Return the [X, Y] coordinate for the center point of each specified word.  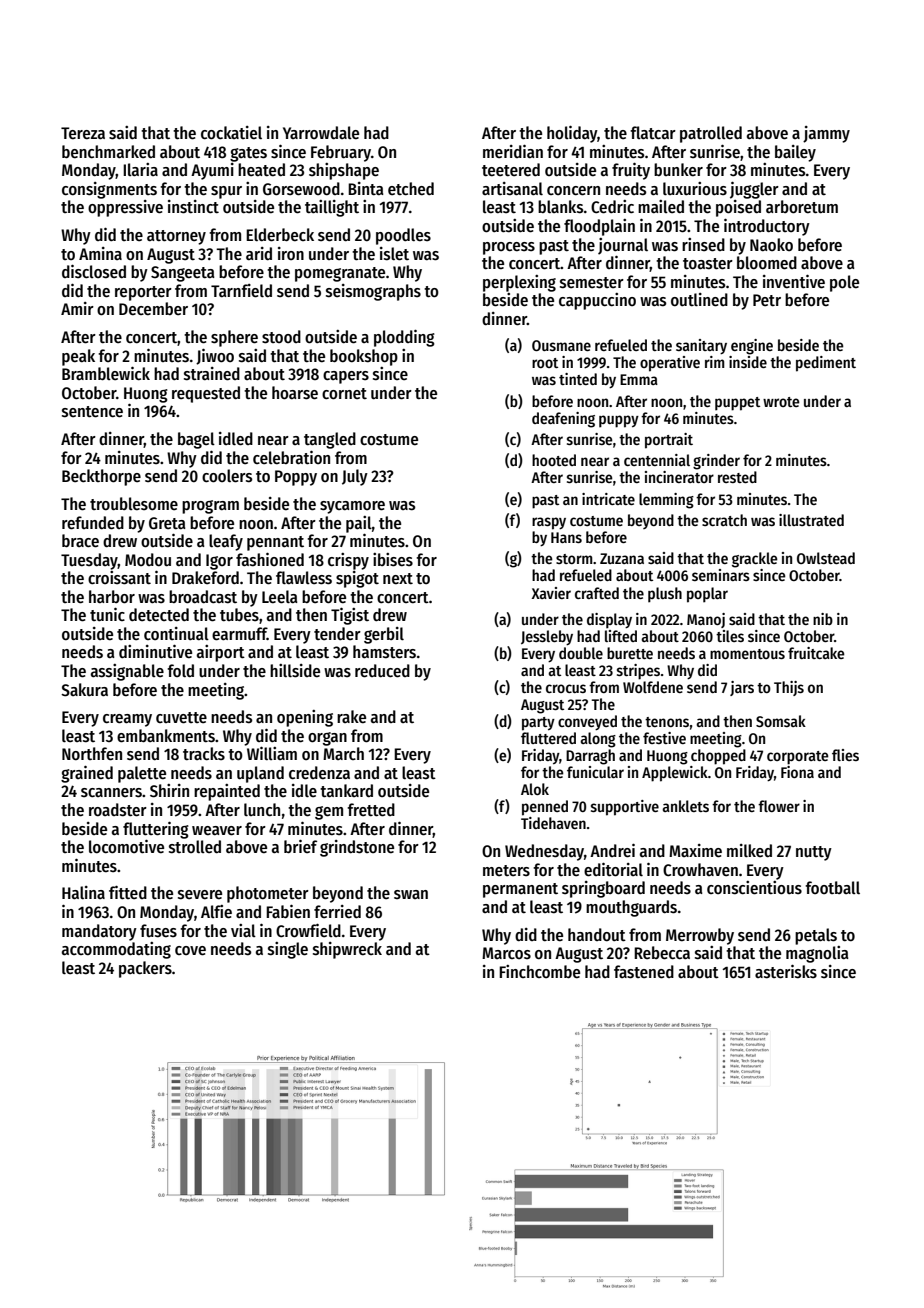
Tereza [83, 133]
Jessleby [547, 637]
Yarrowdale [321, 133]
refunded [93, 523]
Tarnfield [241, 291]
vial [243, 930]
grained [87, 774]
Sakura [84, 690]
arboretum [802, 207]
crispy [348, 561]
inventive [794, 281]
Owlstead [826, 558]
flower [779, 806]
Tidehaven [553, 823]
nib [823, 619]
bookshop [364, 357]
